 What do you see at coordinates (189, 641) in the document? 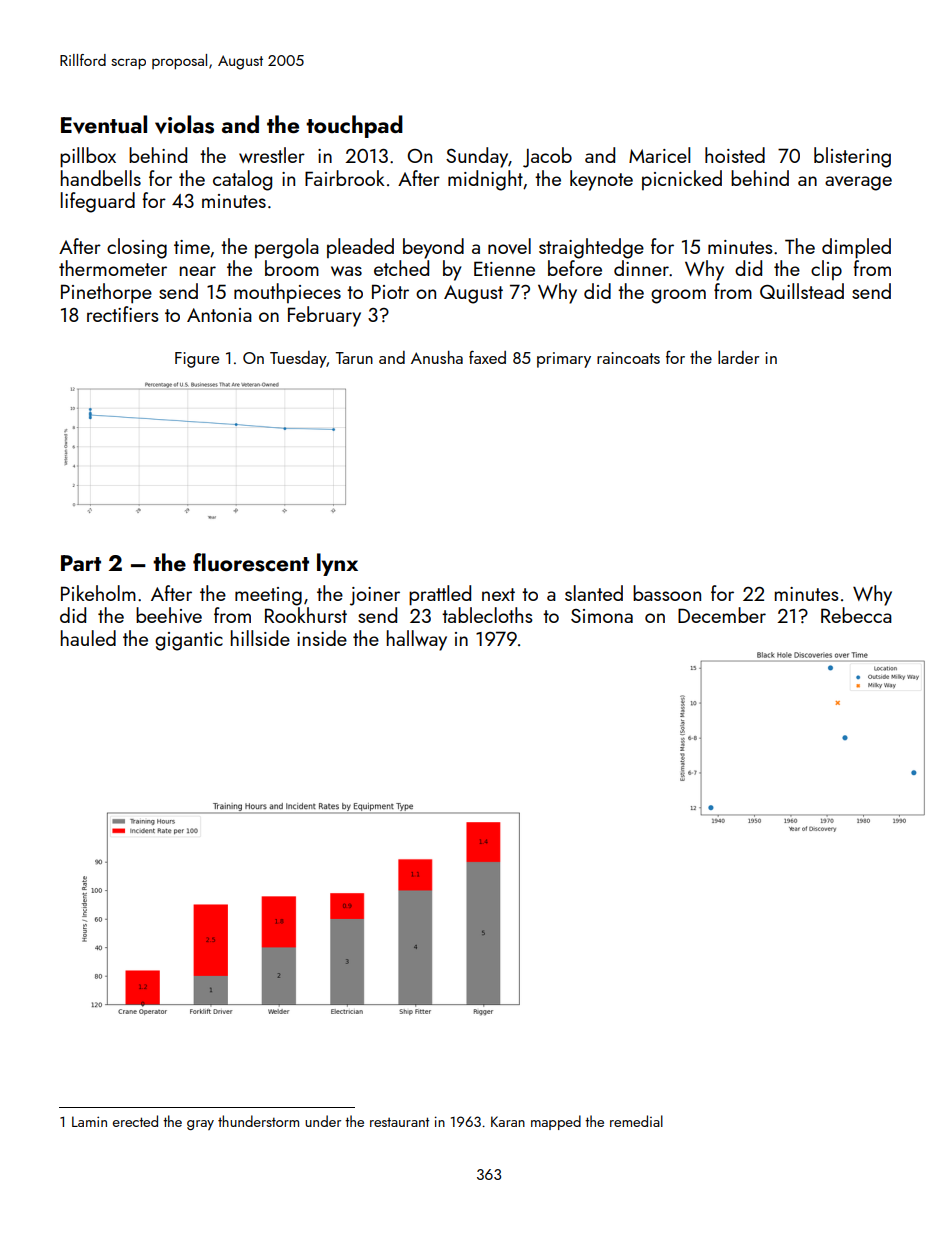
I see `gigantic` at bounding box center [189, 641].
